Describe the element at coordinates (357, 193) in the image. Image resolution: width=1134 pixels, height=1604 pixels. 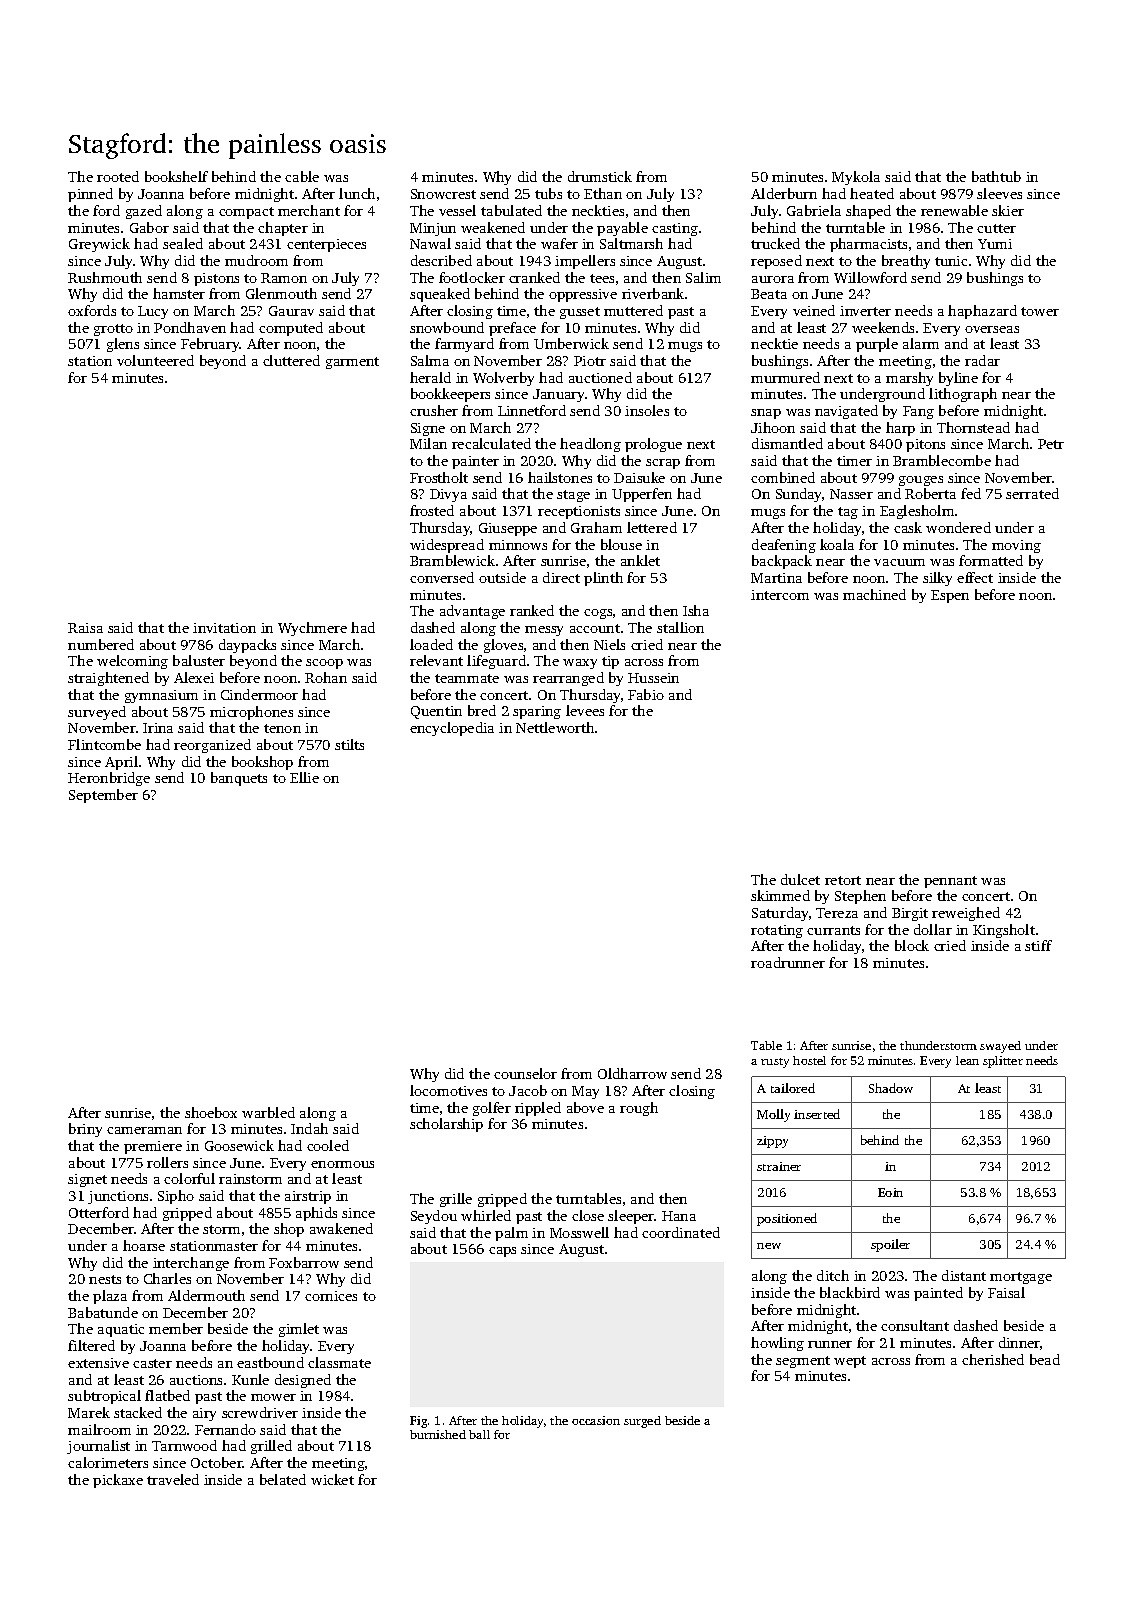
I see `lunch` at that location.
